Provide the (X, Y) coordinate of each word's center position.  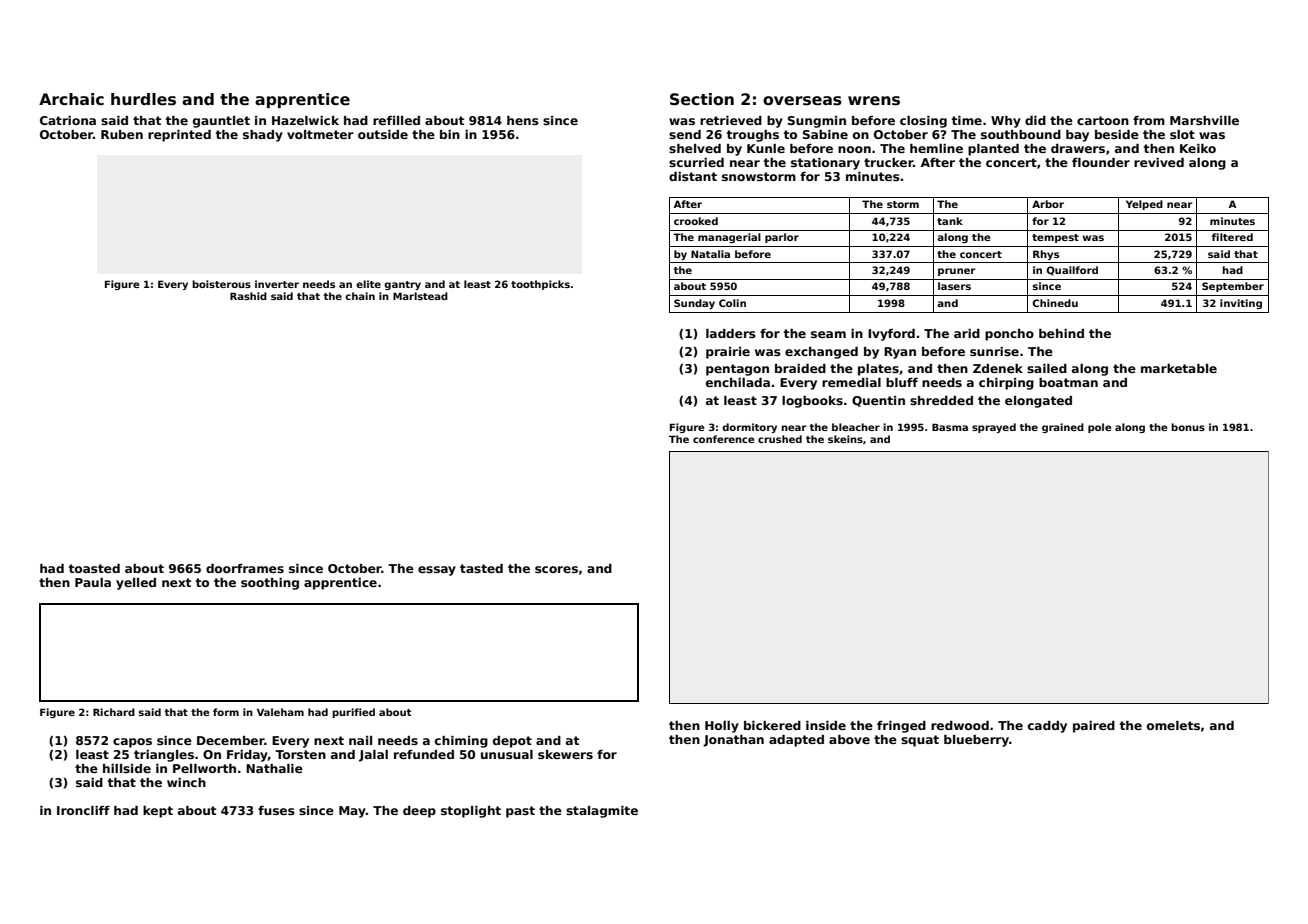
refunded (424, 754)
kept (158, 812)
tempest (1055, 238)
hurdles (143, 99)
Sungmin (817, 122)
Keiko (1198, 148)
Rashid (248, 296)
